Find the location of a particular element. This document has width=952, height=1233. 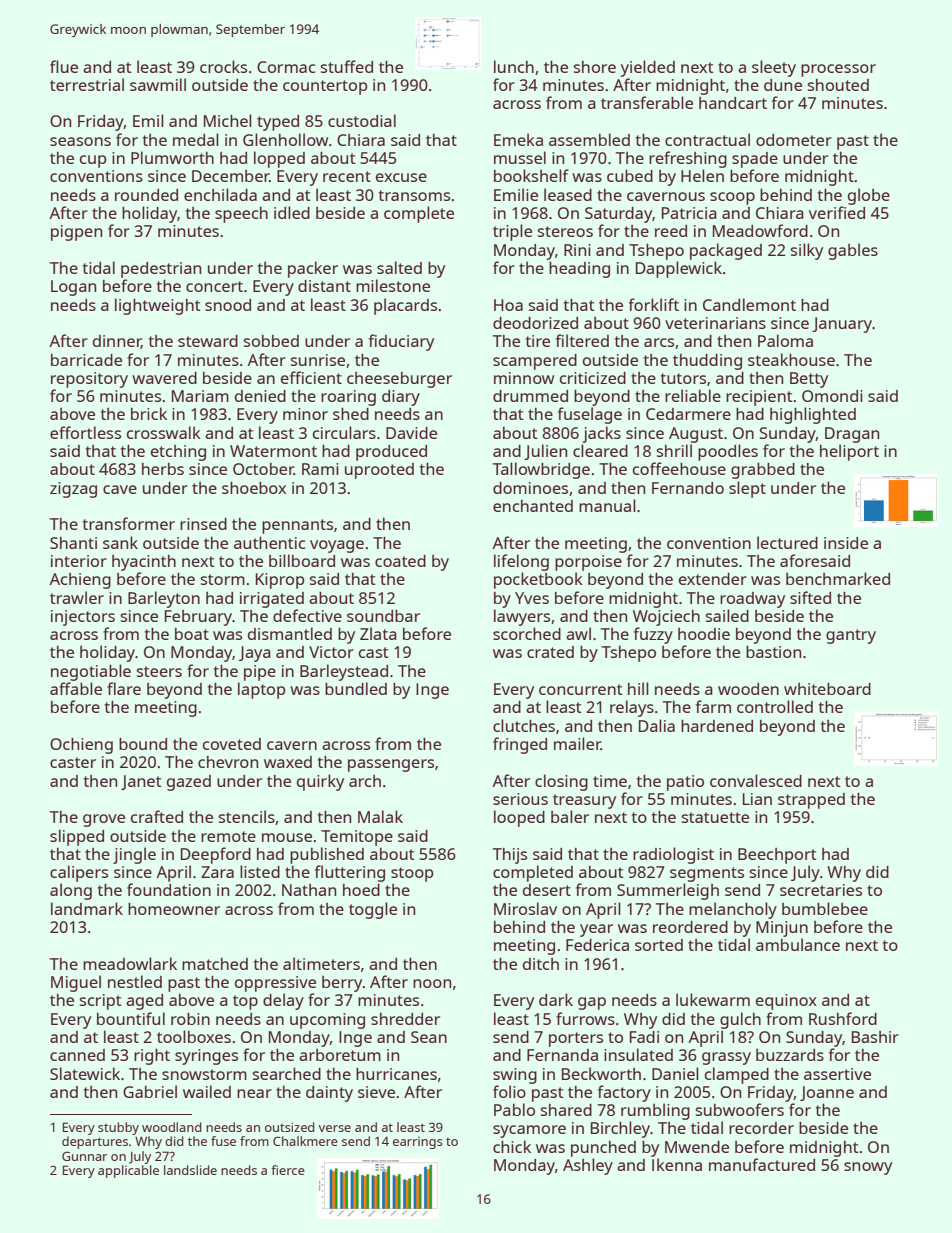

transformer is located at coordinates (129, 523).
